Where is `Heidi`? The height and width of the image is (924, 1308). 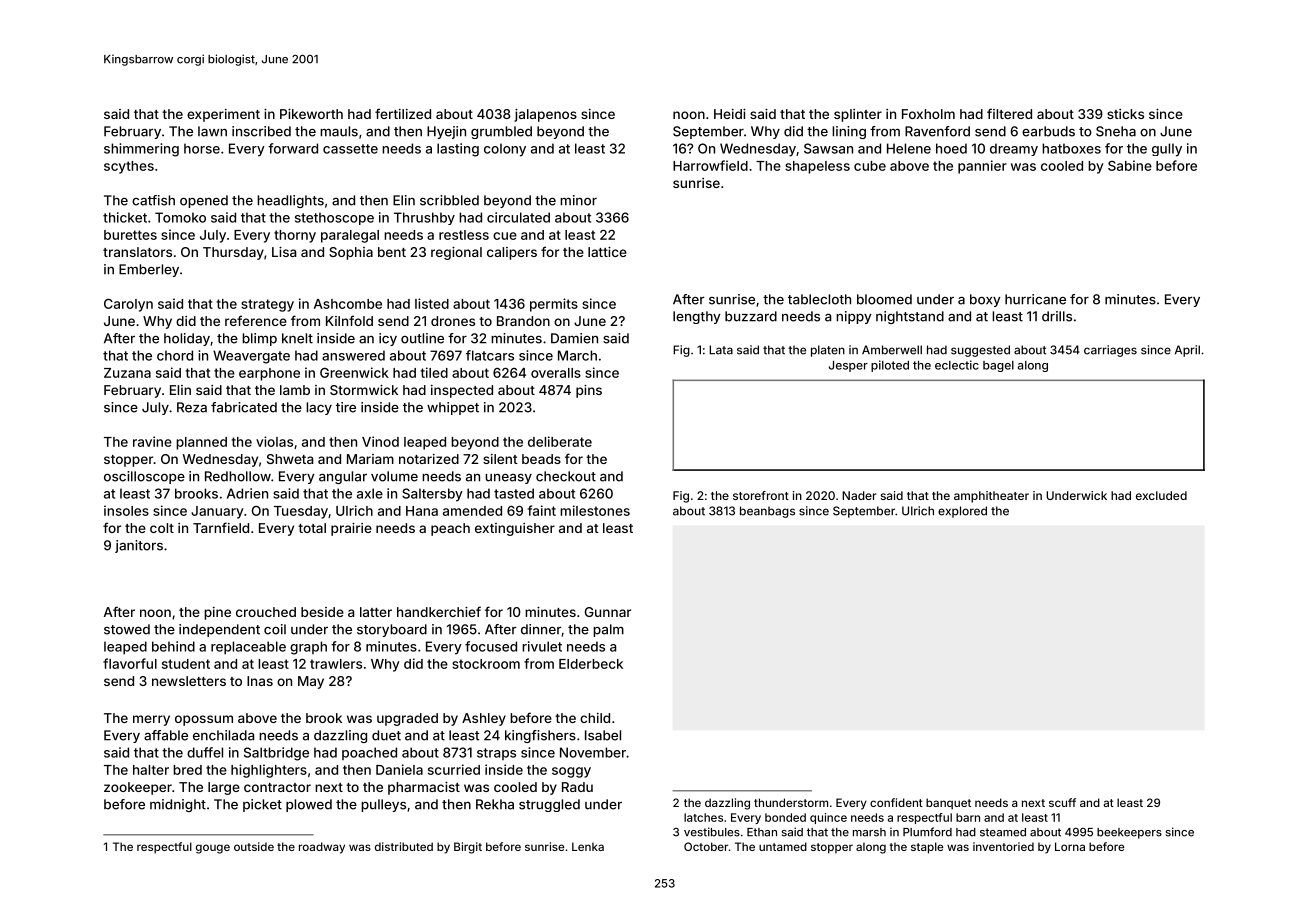
Heidi is located at coordinates (730, 114).
